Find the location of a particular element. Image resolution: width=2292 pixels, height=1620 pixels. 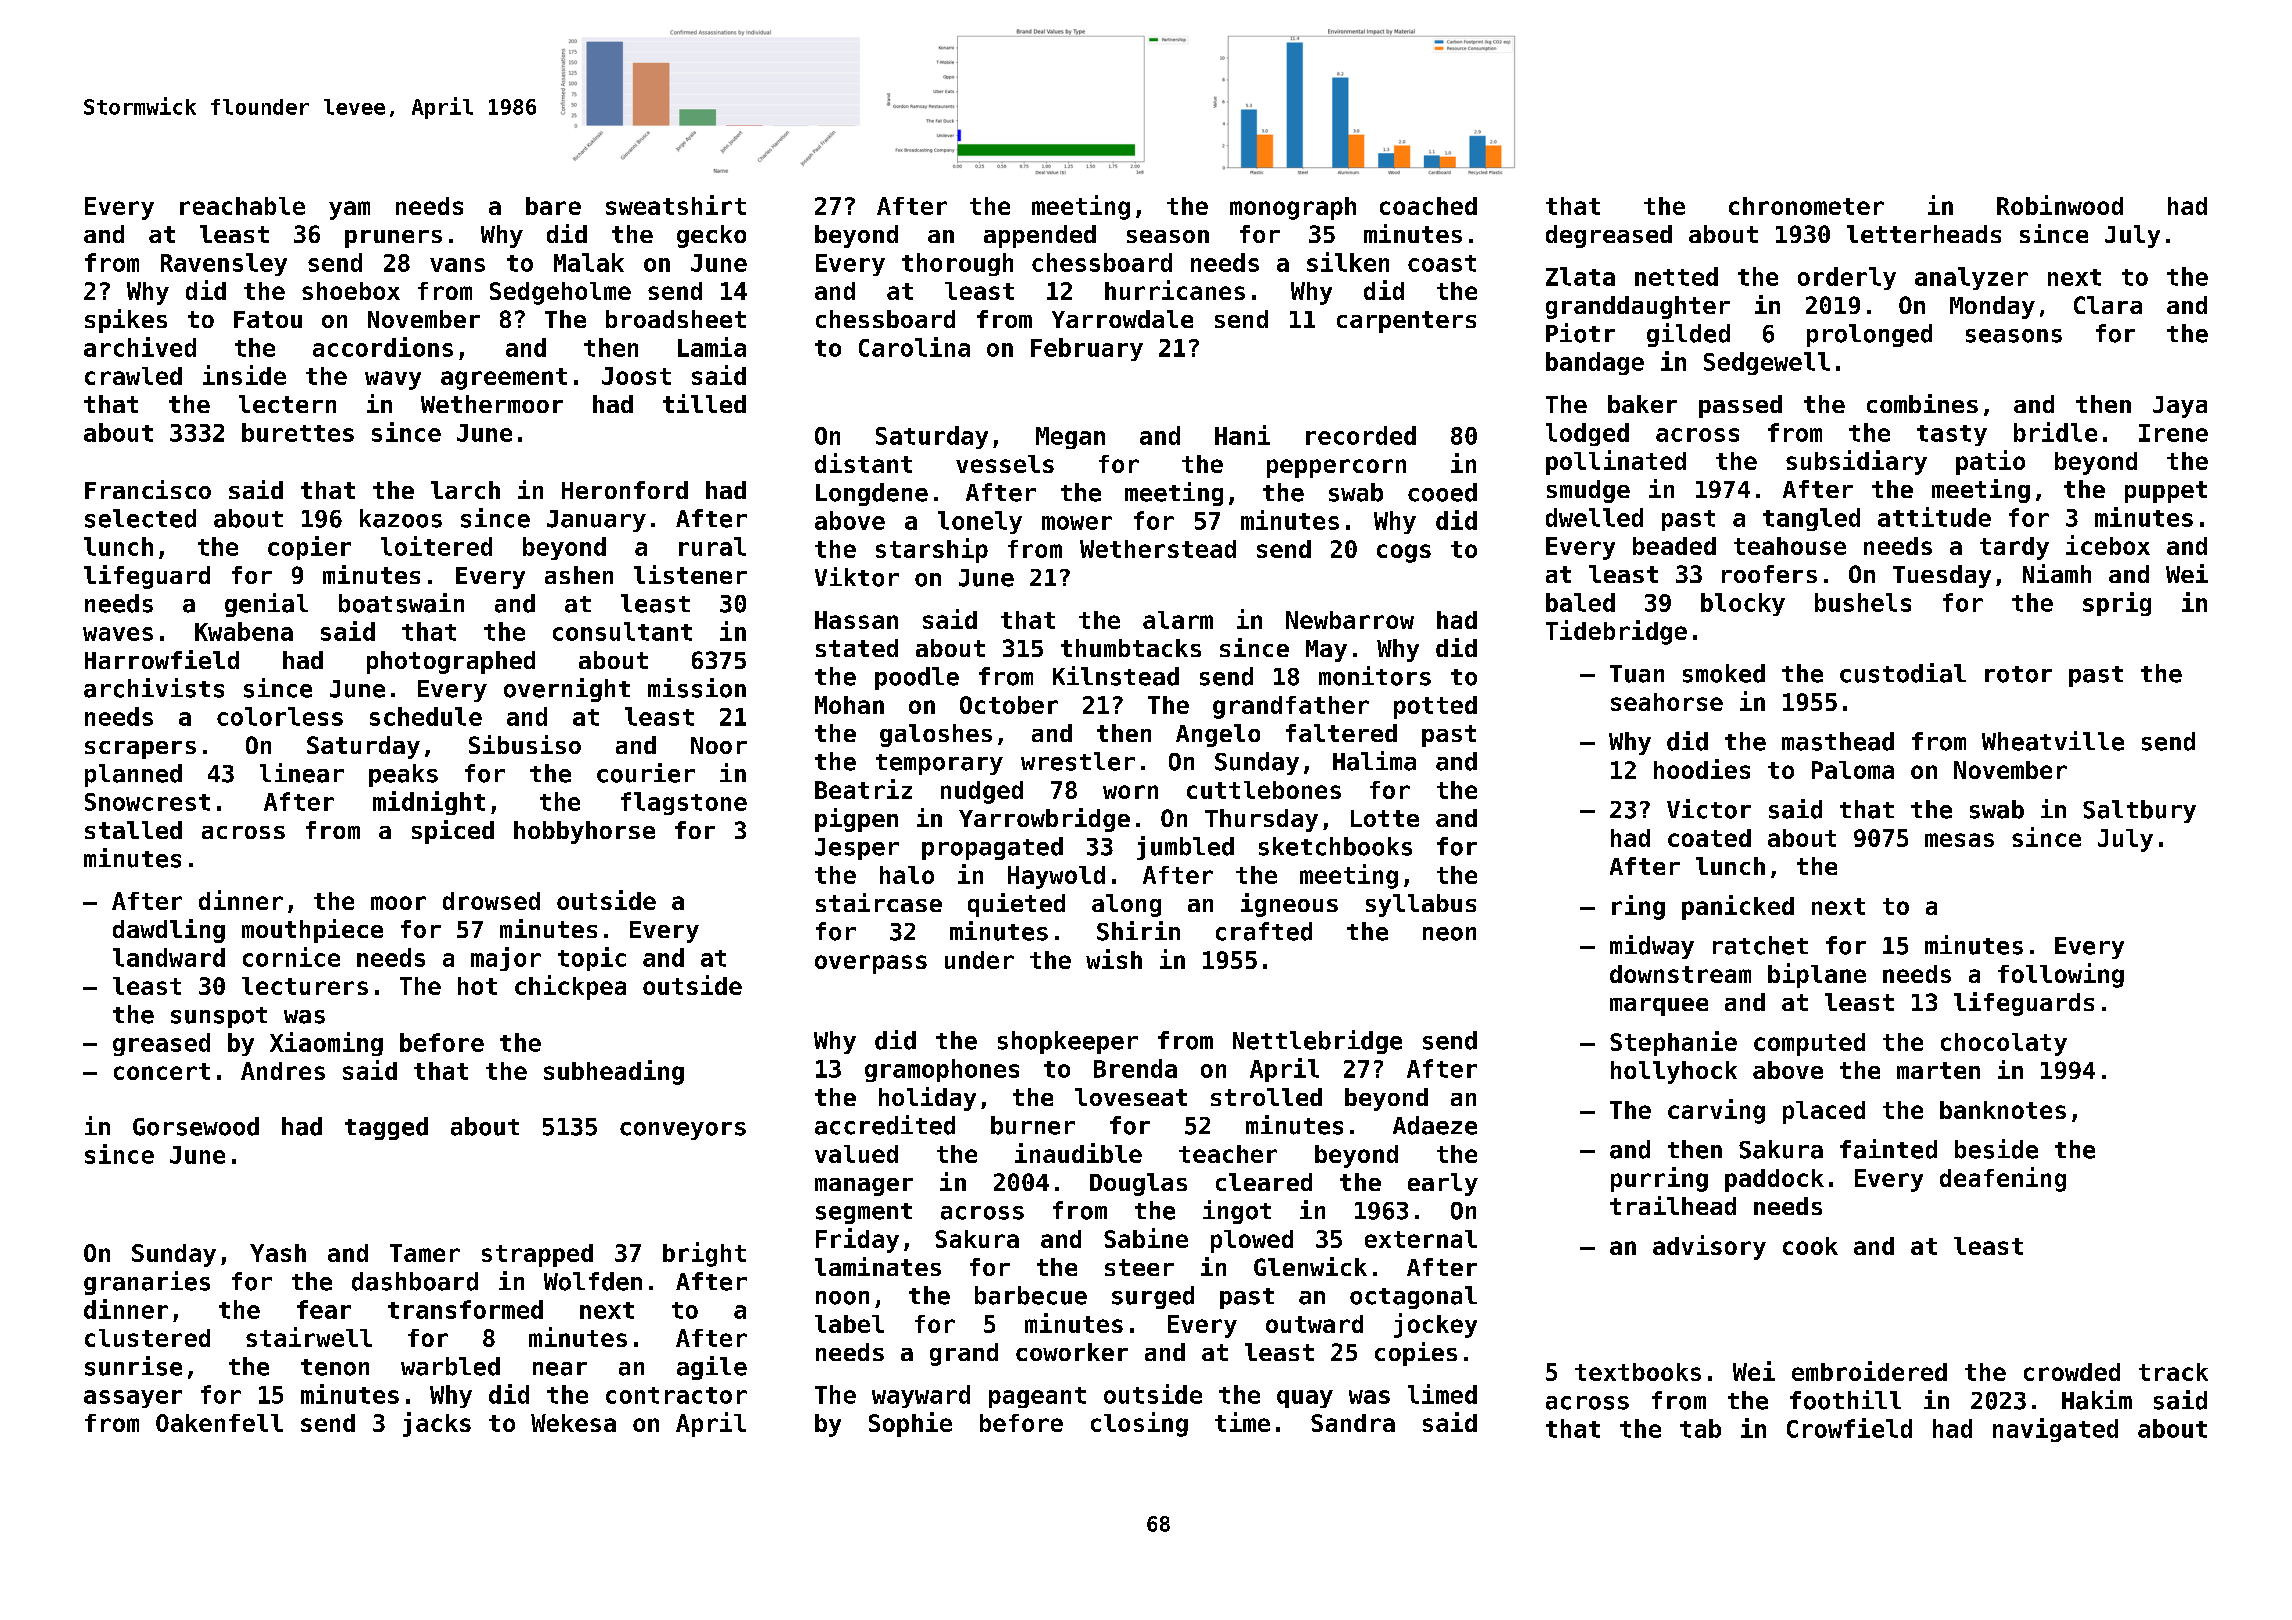

Malak is located at coordinates (589, 262).
